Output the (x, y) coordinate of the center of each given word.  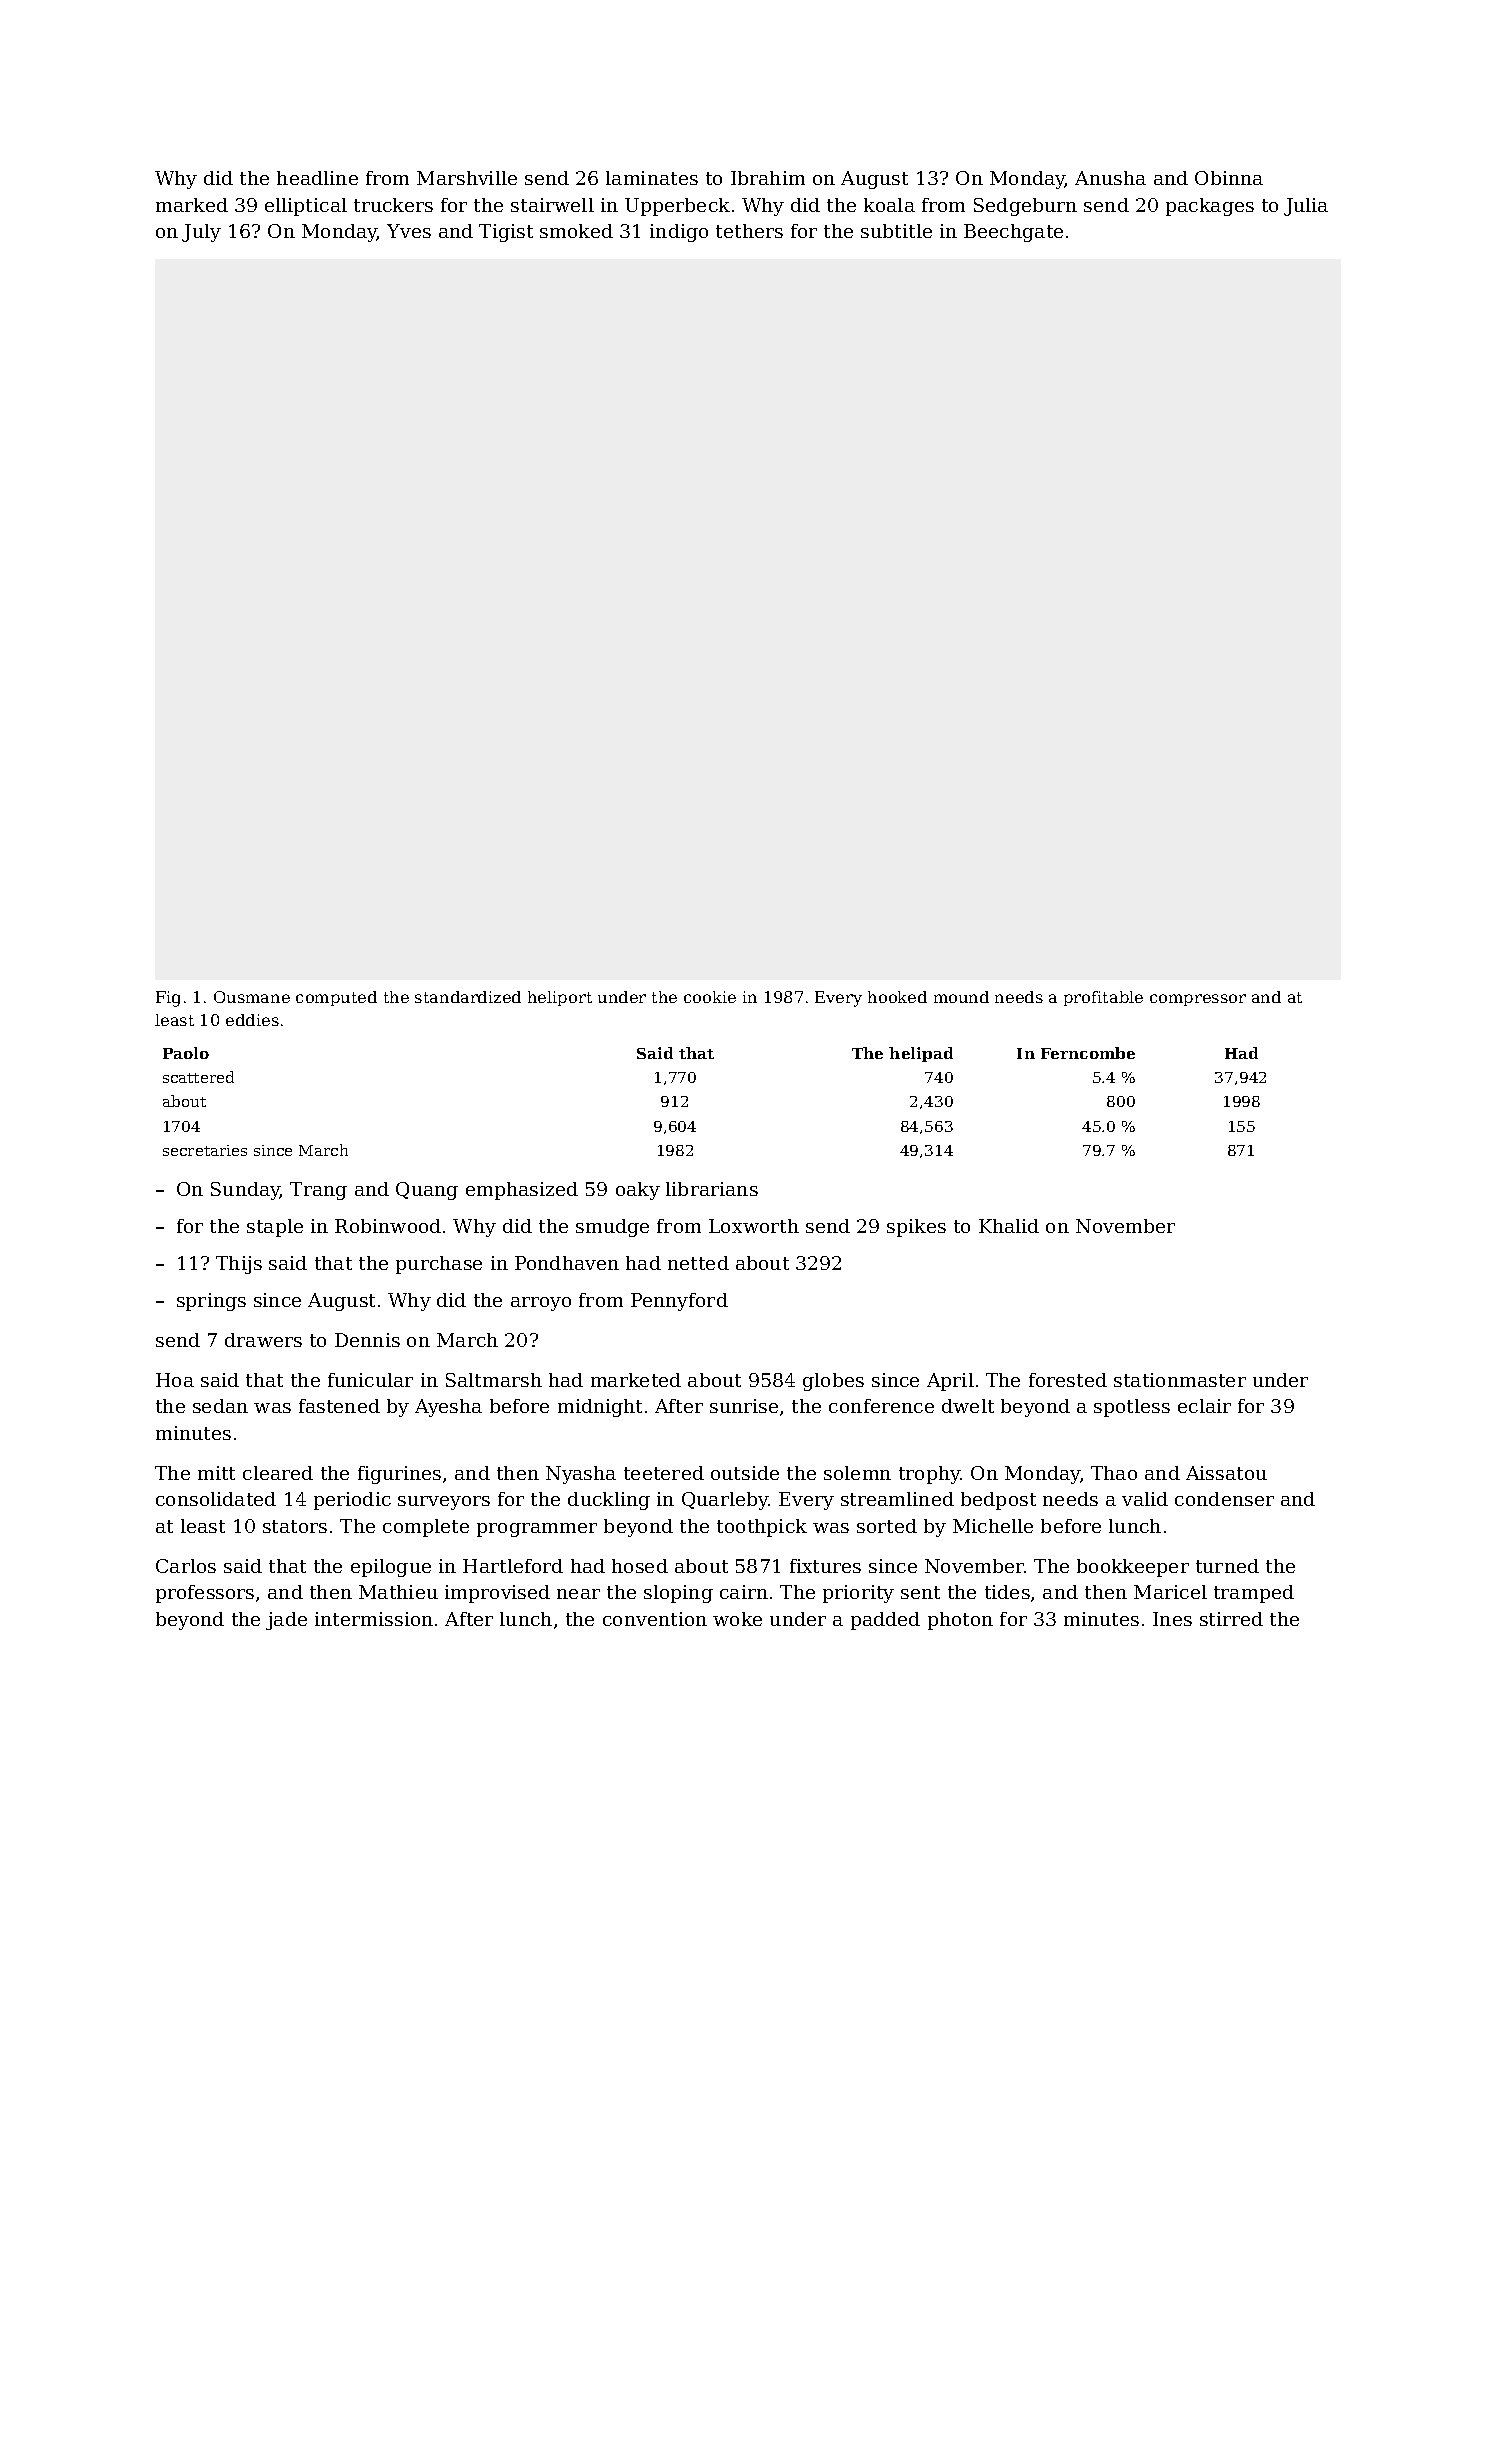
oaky (638, 1191)
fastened (339, 1406)
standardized (468, 997)
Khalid (1009, 1226)
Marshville (467, 178)
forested (1068, 1380)
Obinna (1229, 178)
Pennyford (679, 1302)
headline (317, 178)
